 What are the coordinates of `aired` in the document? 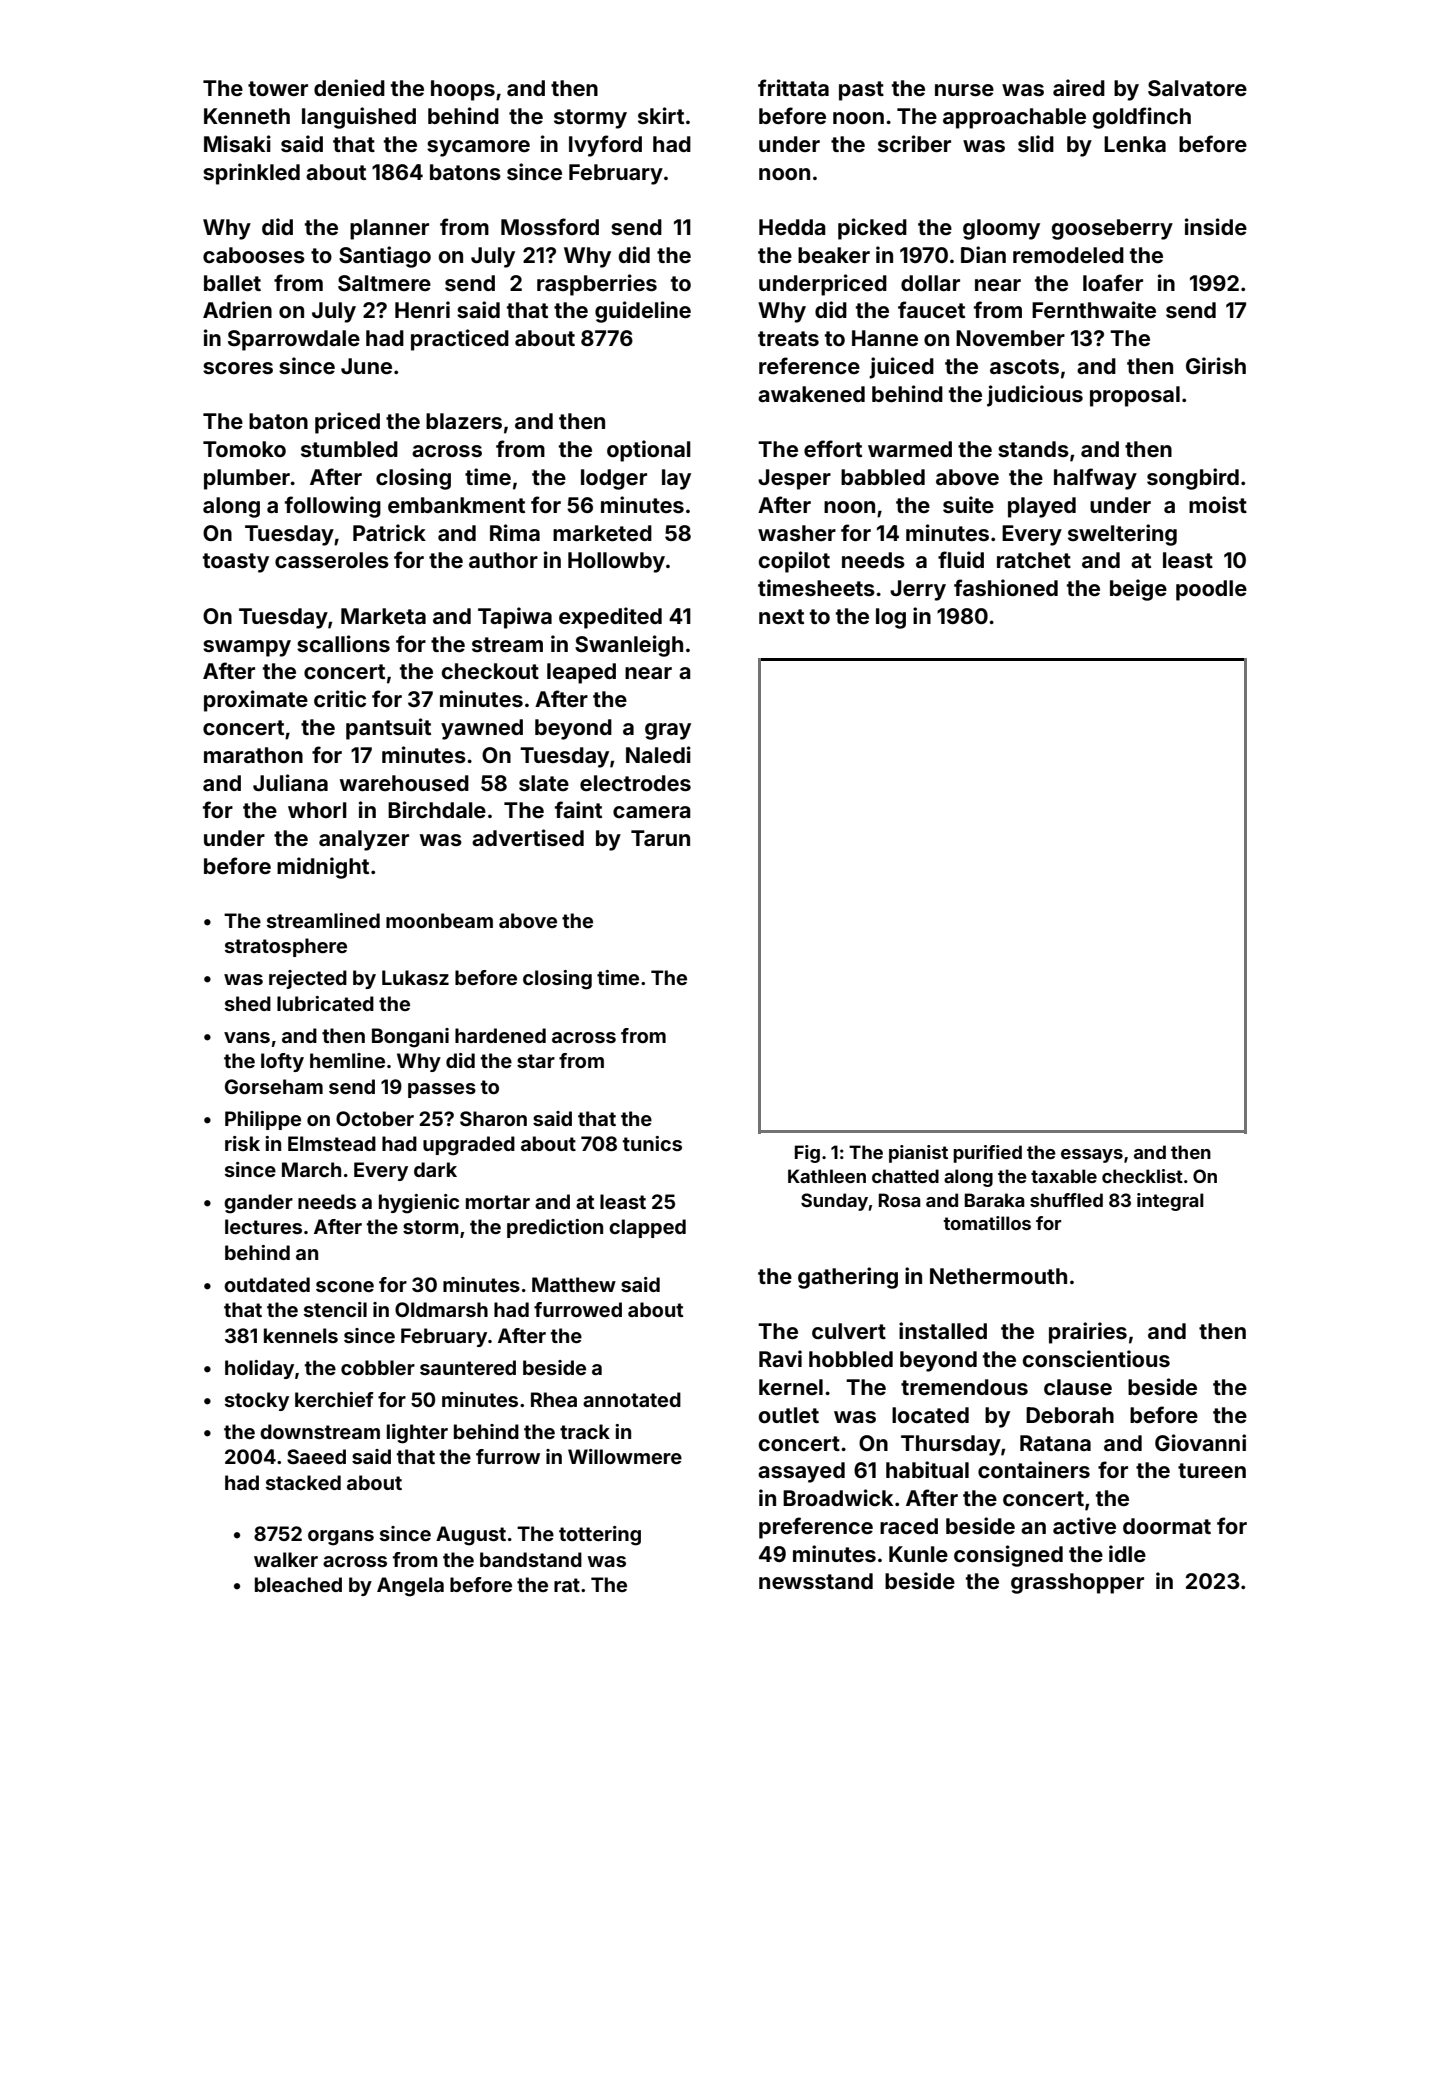 It's located at (1079, 87).
